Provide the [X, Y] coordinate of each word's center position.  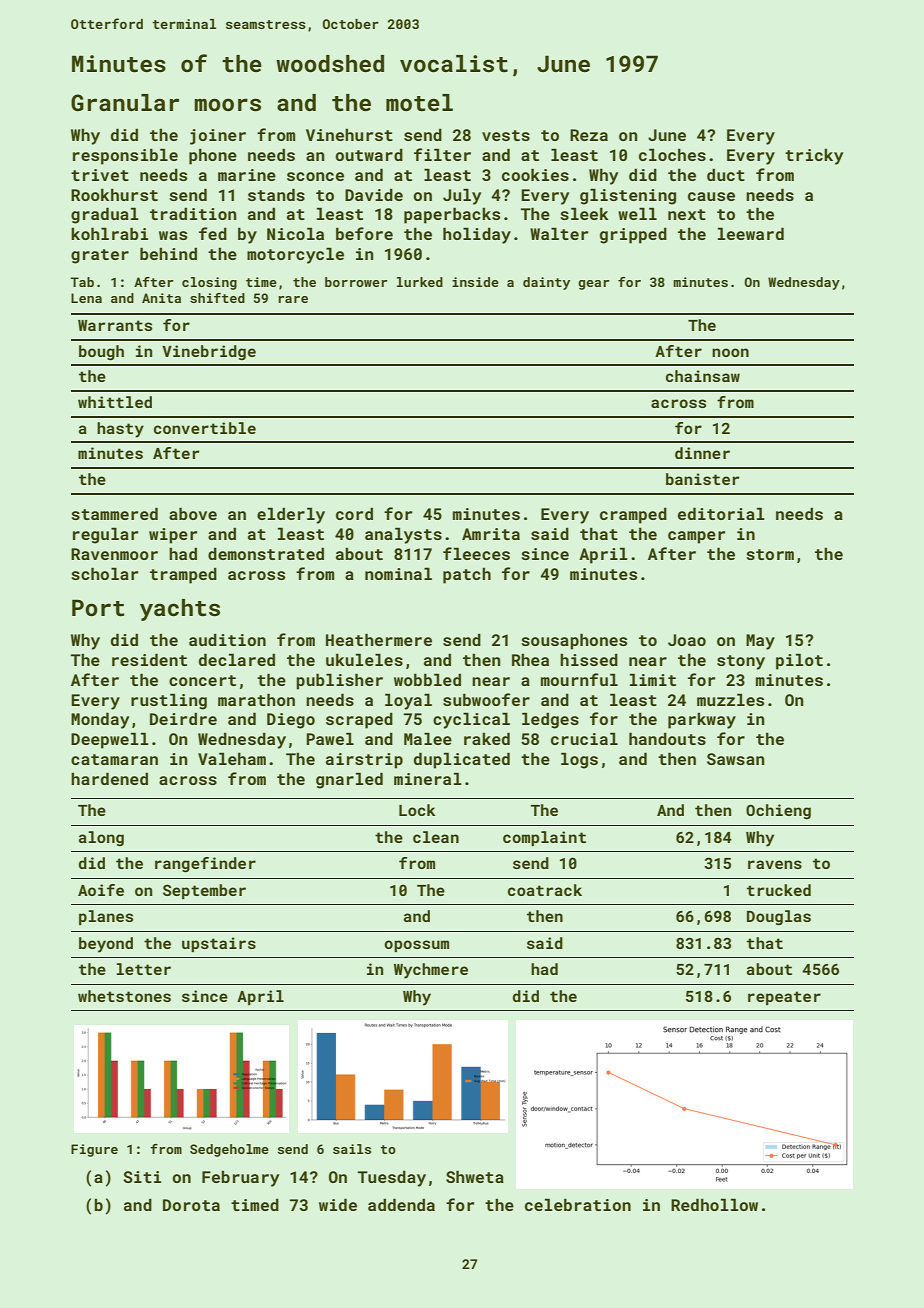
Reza [589, 135]
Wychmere [431, 971]
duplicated [462, 760]
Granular [125, 102]
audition [227, 639]
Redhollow [714, 1204]
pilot [799, 661]
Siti [142, 1177]
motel [419, 102]
